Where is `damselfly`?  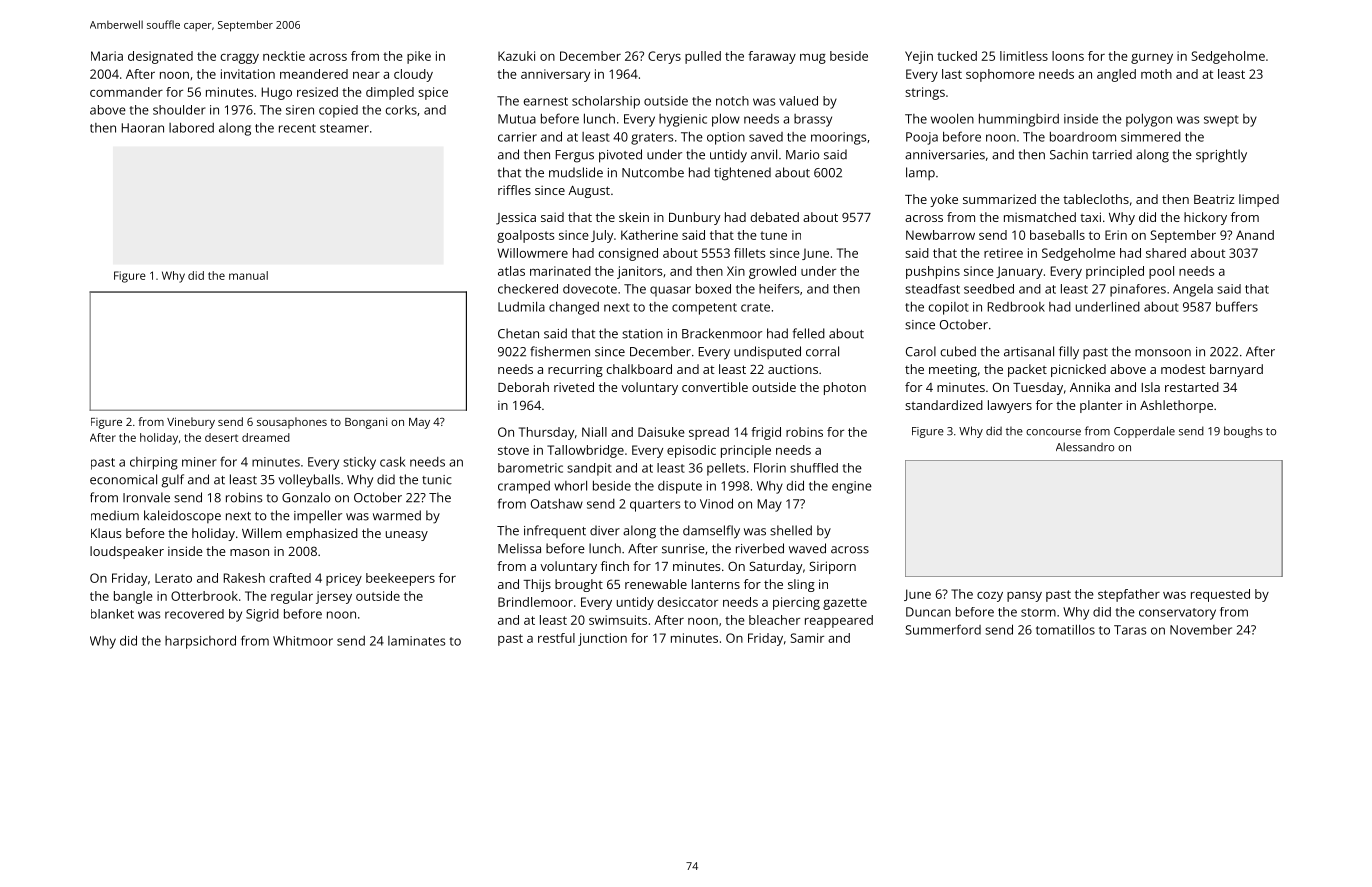
damselfly is located at coordinates (711, 532).
